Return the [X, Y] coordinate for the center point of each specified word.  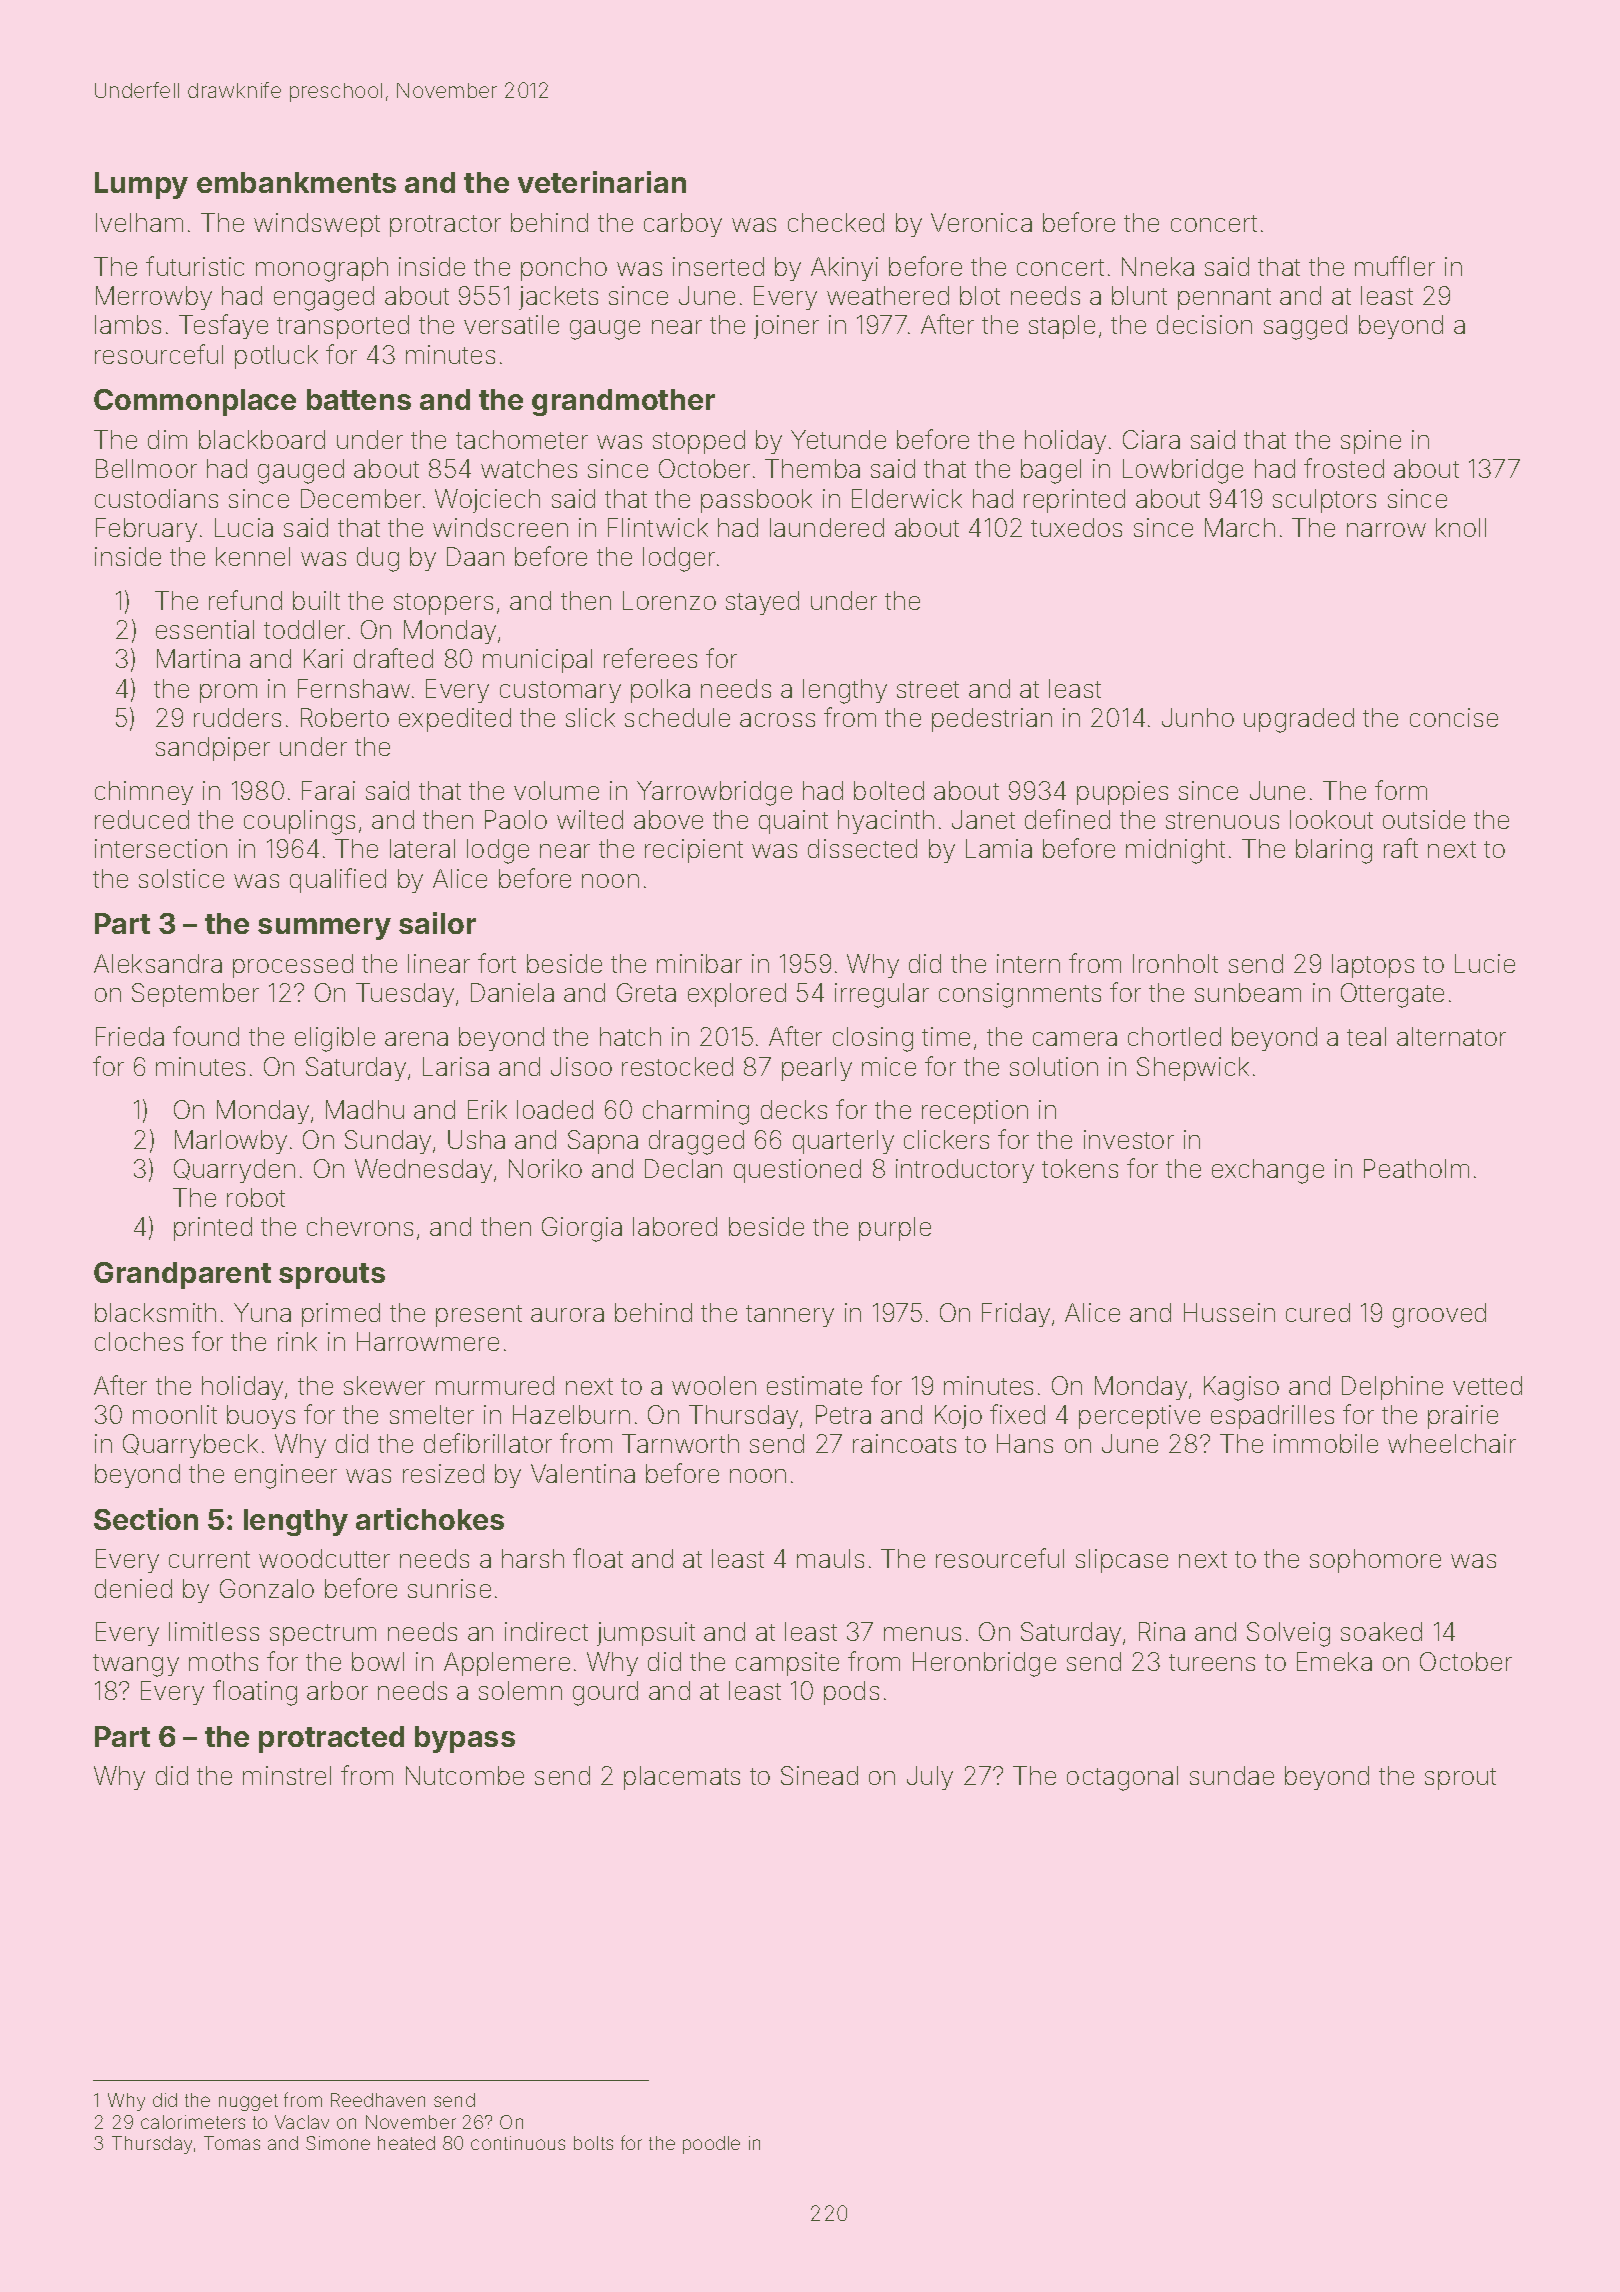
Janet [983, 819]
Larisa [456, 1066]
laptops [1373, 966]
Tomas [232, 2143]
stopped [699, 442]
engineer [286, 1476]
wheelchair [1452, 1443]
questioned [797, 1171]
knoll [1461, 527]
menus [922, 1634]
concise [1454, 717]
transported [343, 327]
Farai [328, 790]
